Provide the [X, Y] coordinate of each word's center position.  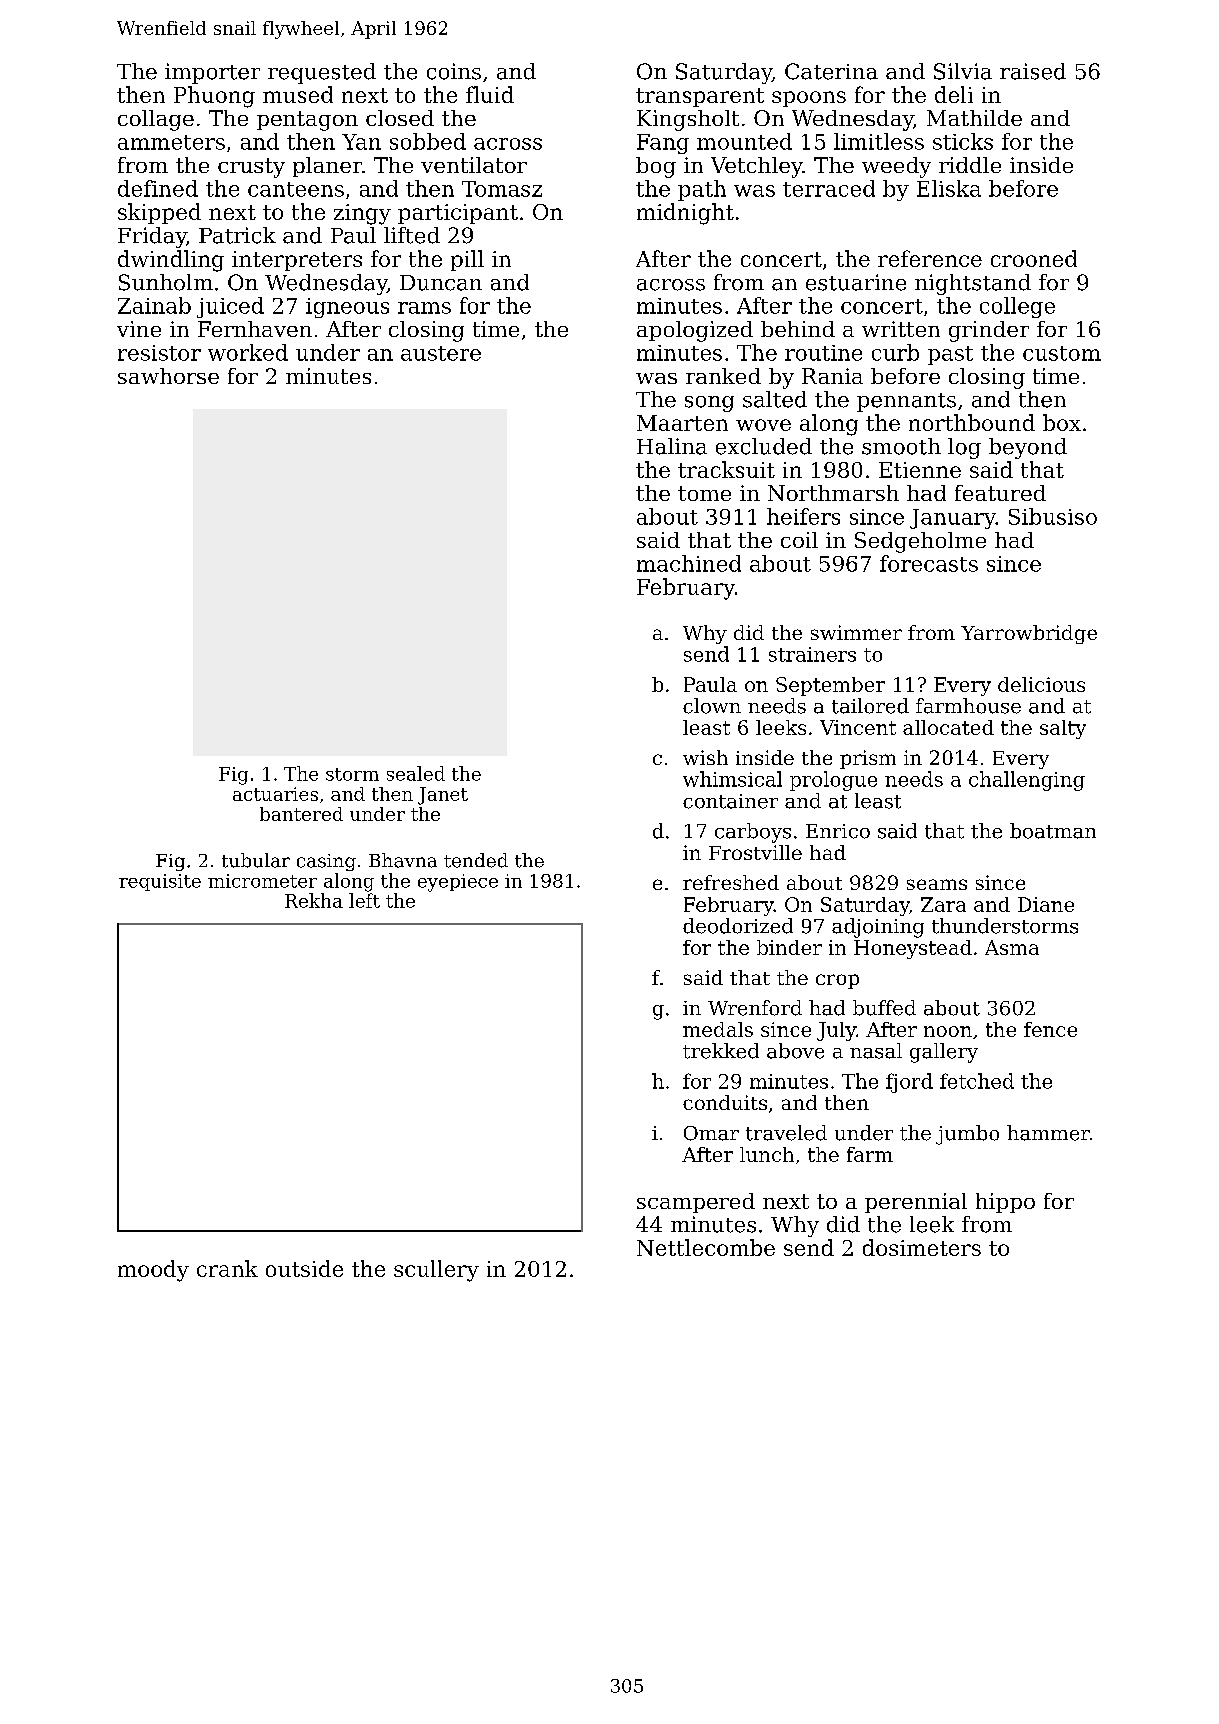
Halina [672, 446]
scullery [436, 1271]
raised [1033, 71]
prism [868, 759]
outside [304, 1268]
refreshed [731, 882]
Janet [443, 796]
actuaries [275, 794]
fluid [490, 94]
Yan [361, 142]
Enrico [838, 831]
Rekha [314, 900]
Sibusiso [1053, 516]
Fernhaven [255, 329]
